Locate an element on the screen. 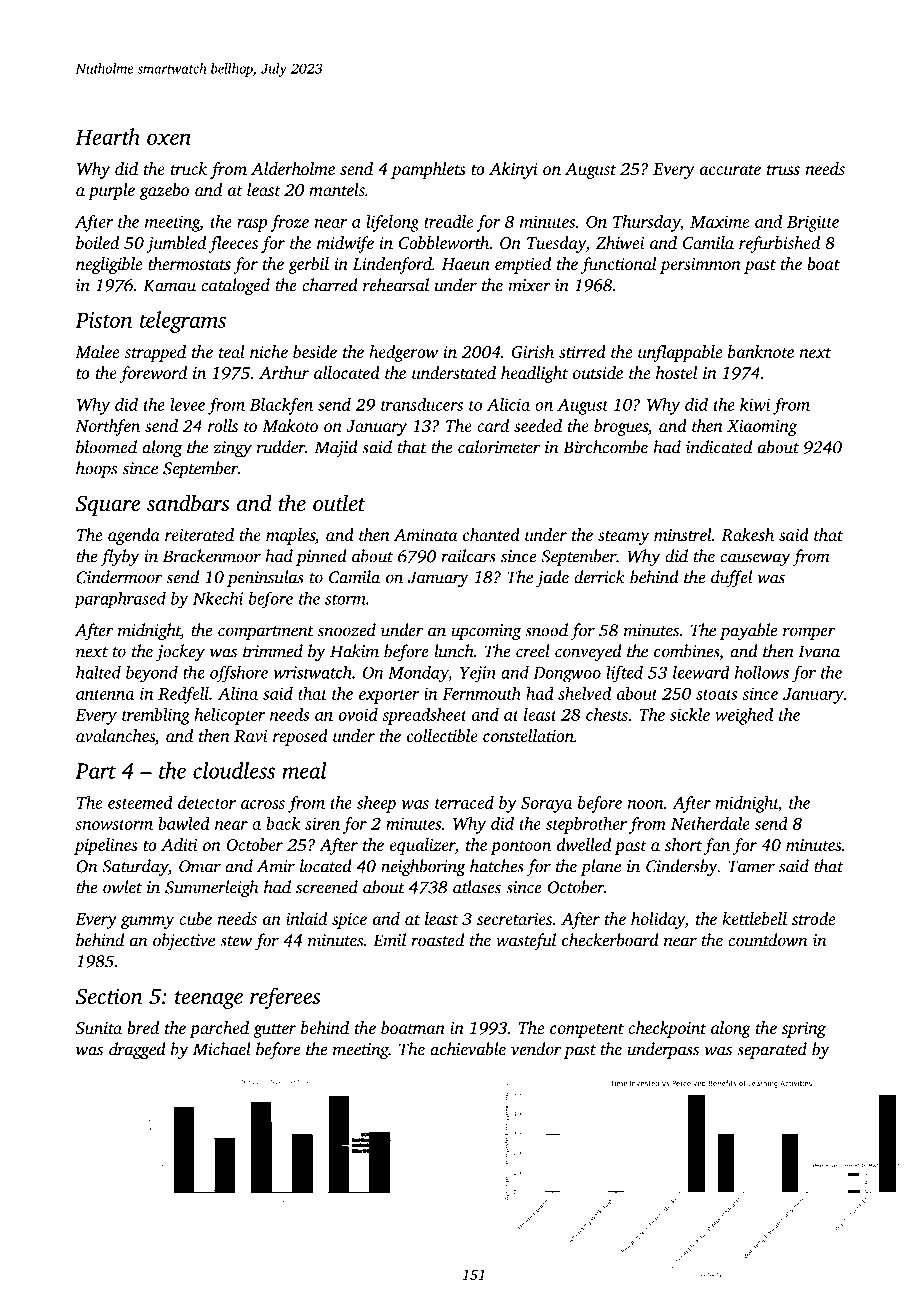 This screenshot has height=1308, width=924. spring is located at coordinates (804, 1030).
